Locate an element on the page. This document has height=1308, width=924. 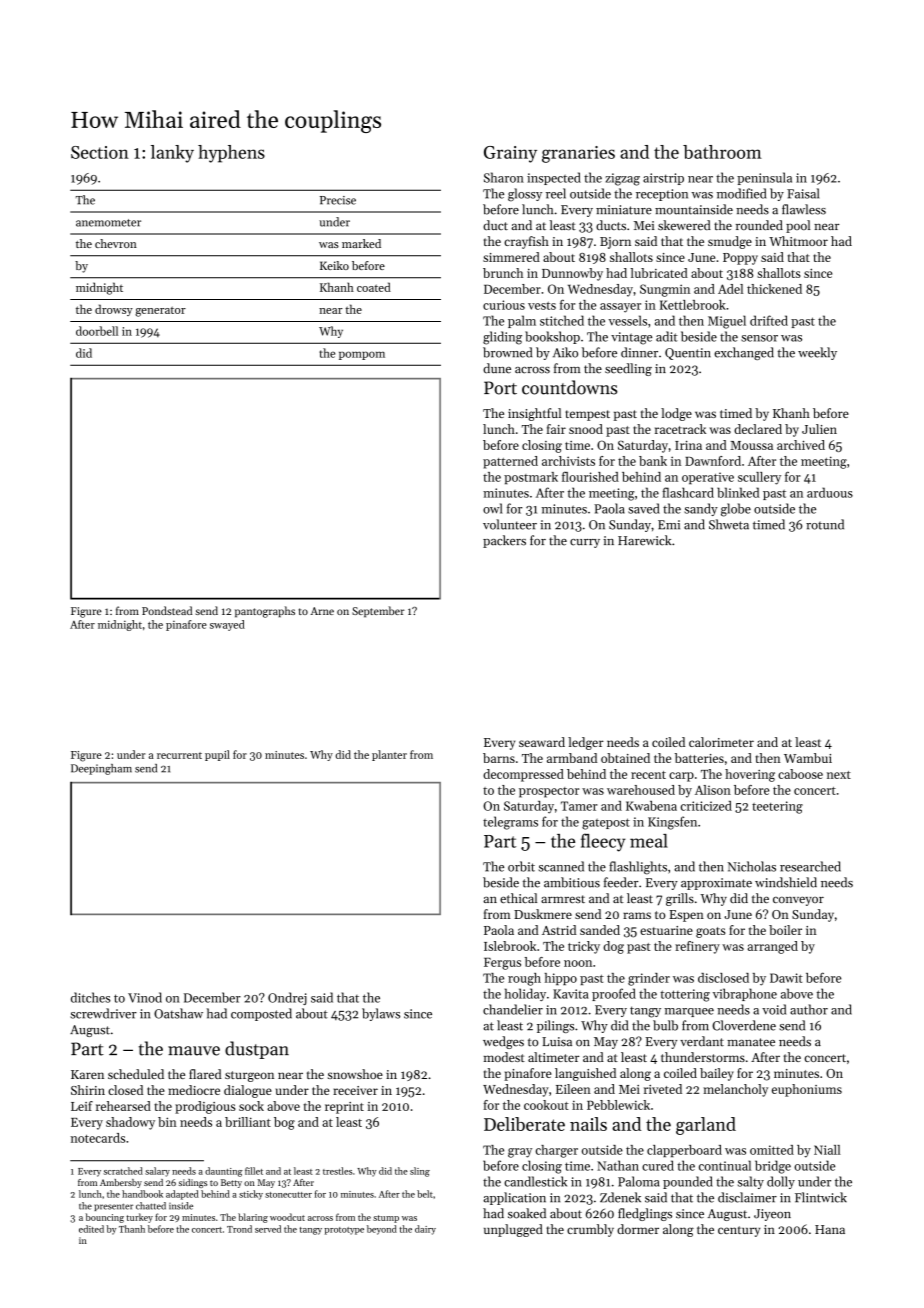
chevron is located at coordinates (116, 243).
